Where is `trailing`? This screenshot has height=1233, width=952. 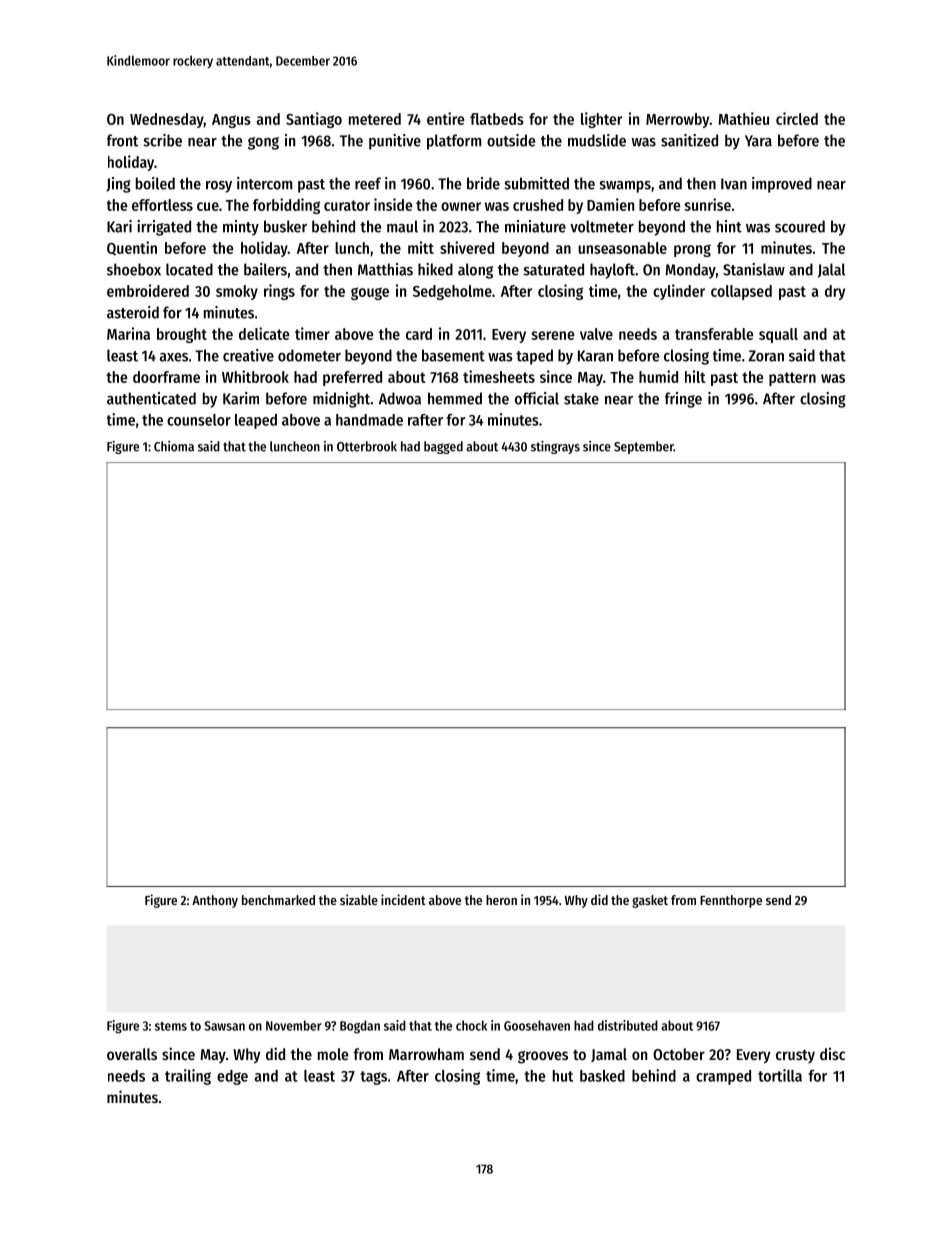
trailing is located at coordinates (188, 1077).
